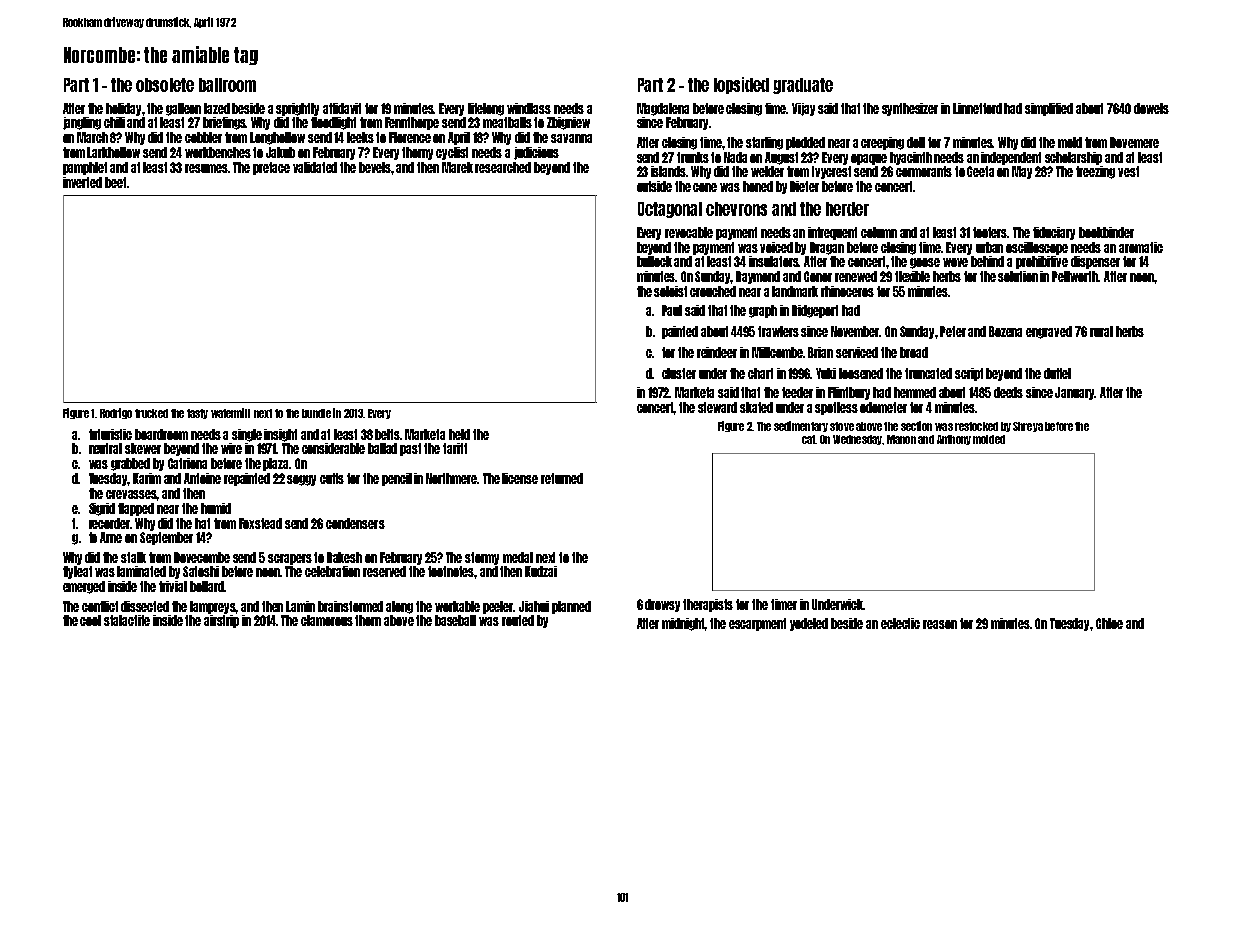 This image has width=1233, height=952. I want to click on airstrip, so click(221, 621).
